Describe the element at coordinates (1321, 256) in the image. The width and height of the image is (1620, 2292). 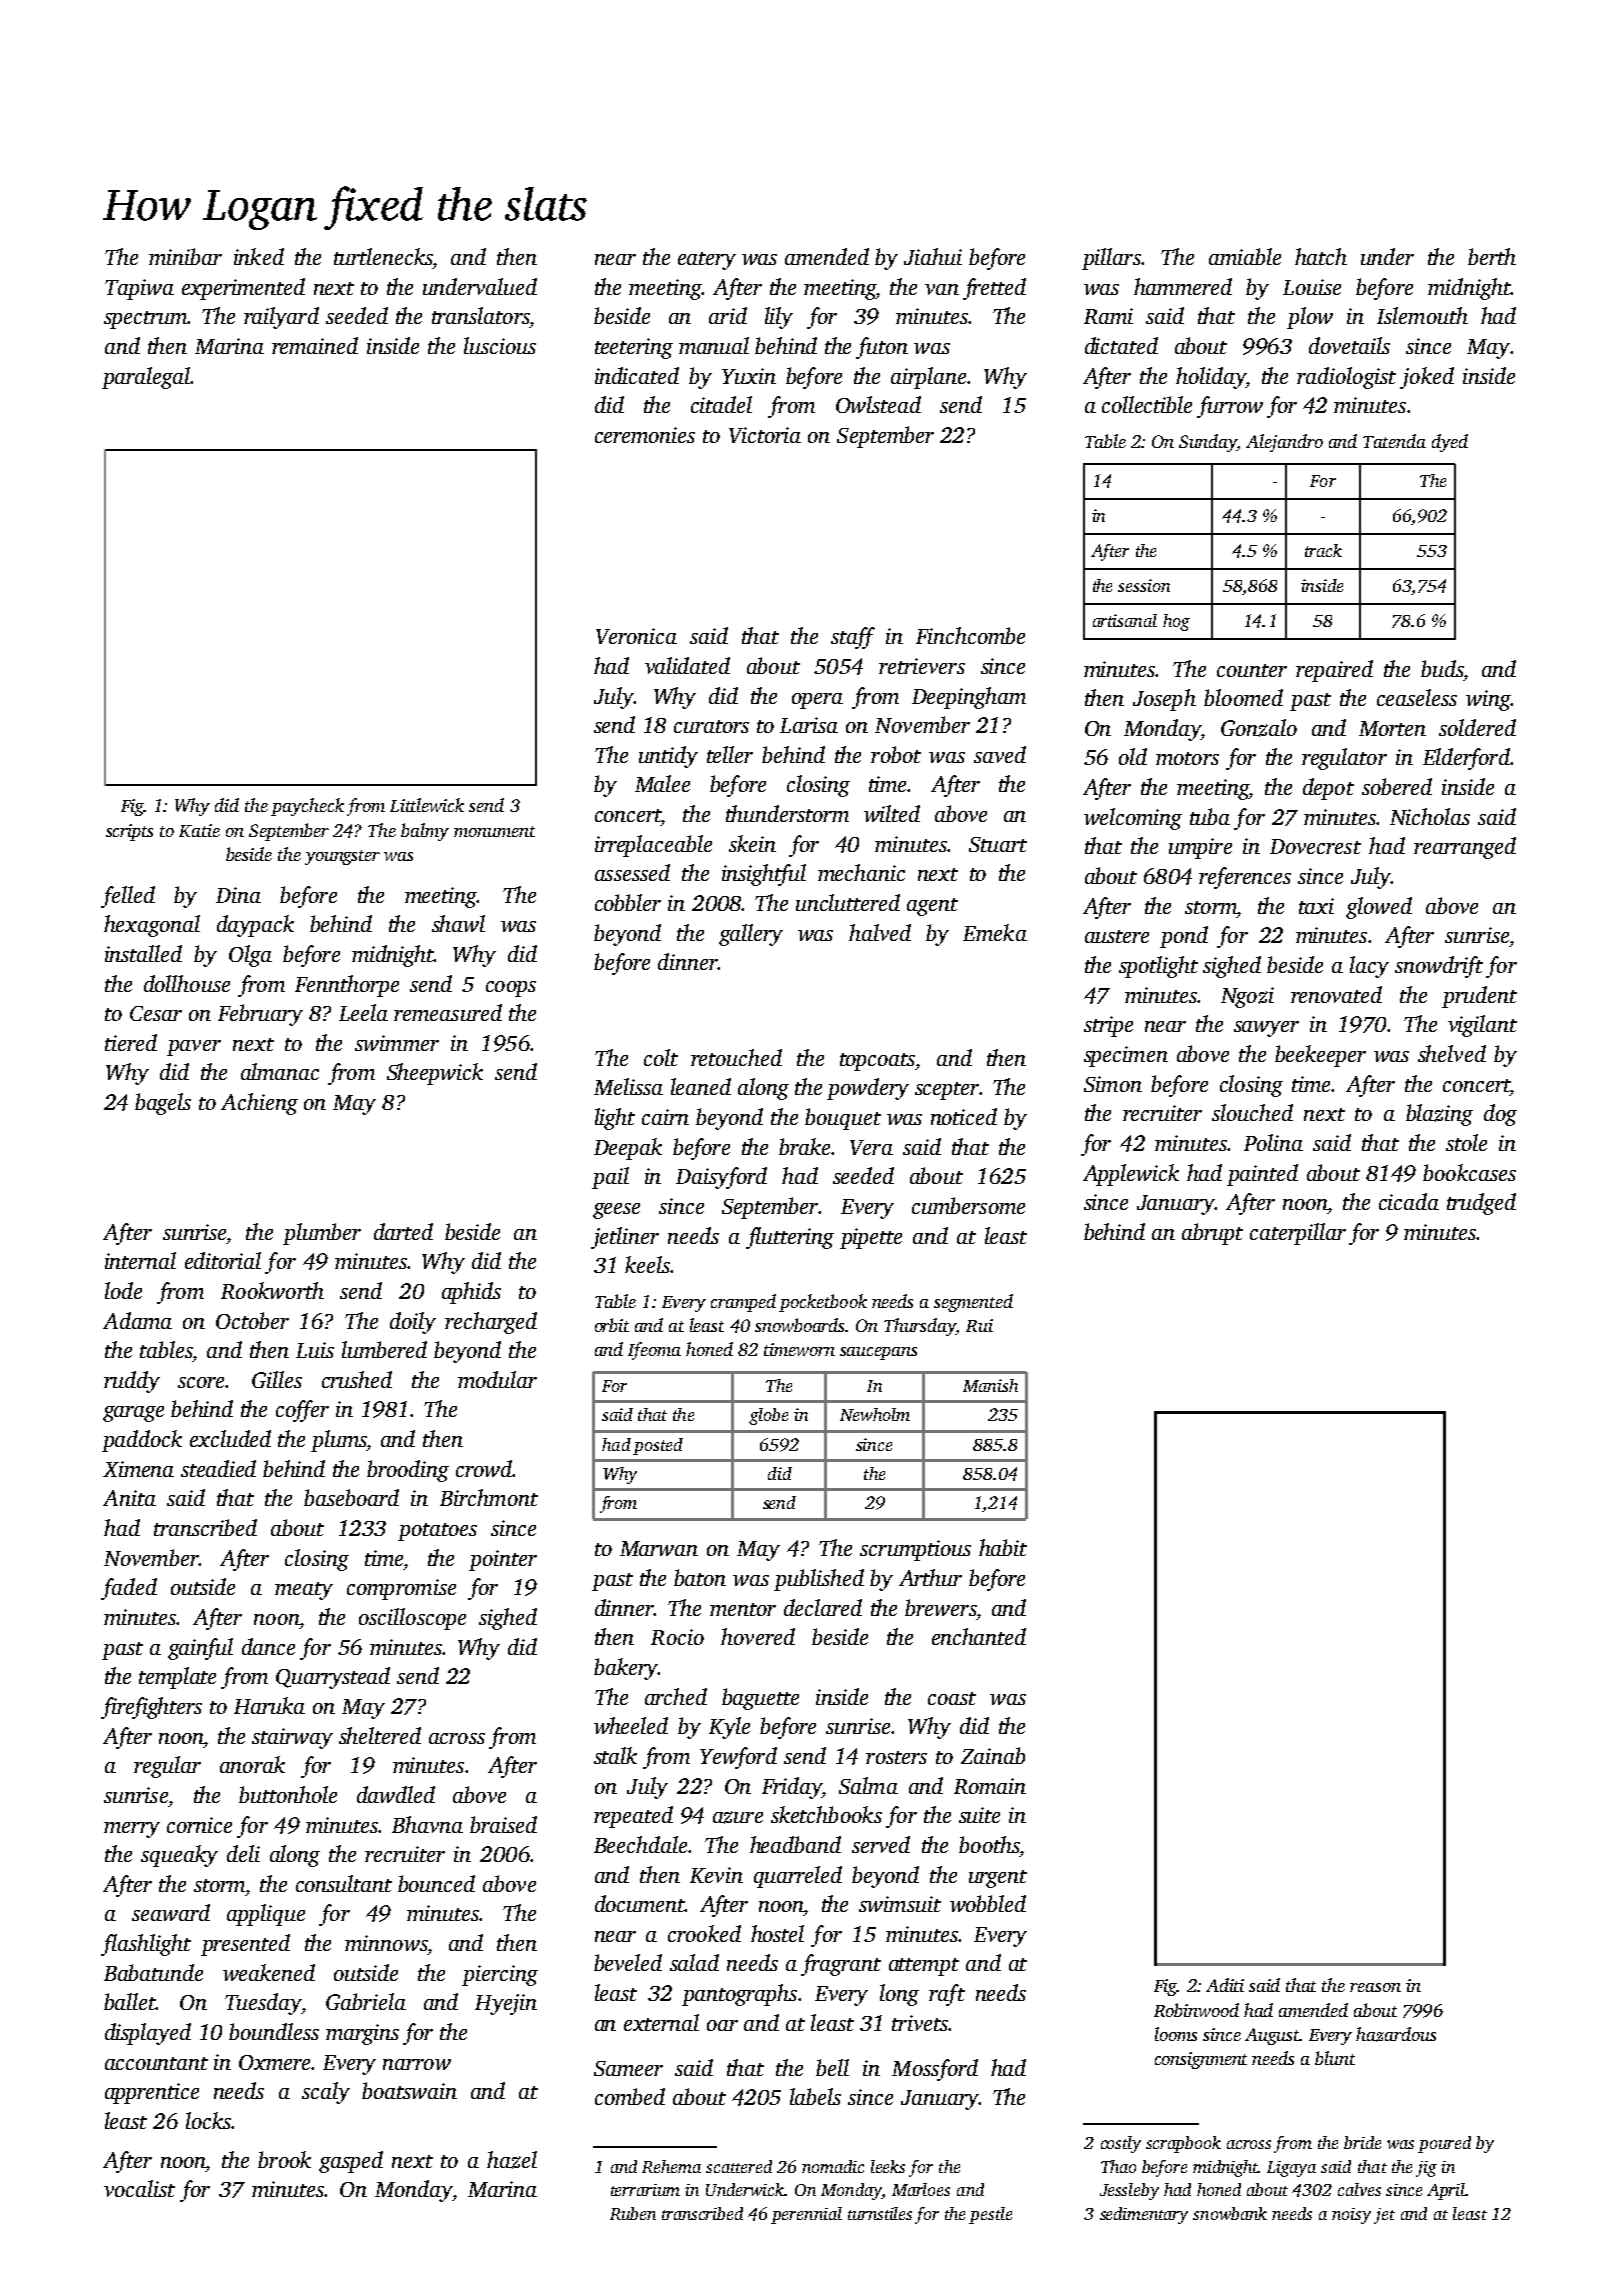
I see `hatch` at that location.
